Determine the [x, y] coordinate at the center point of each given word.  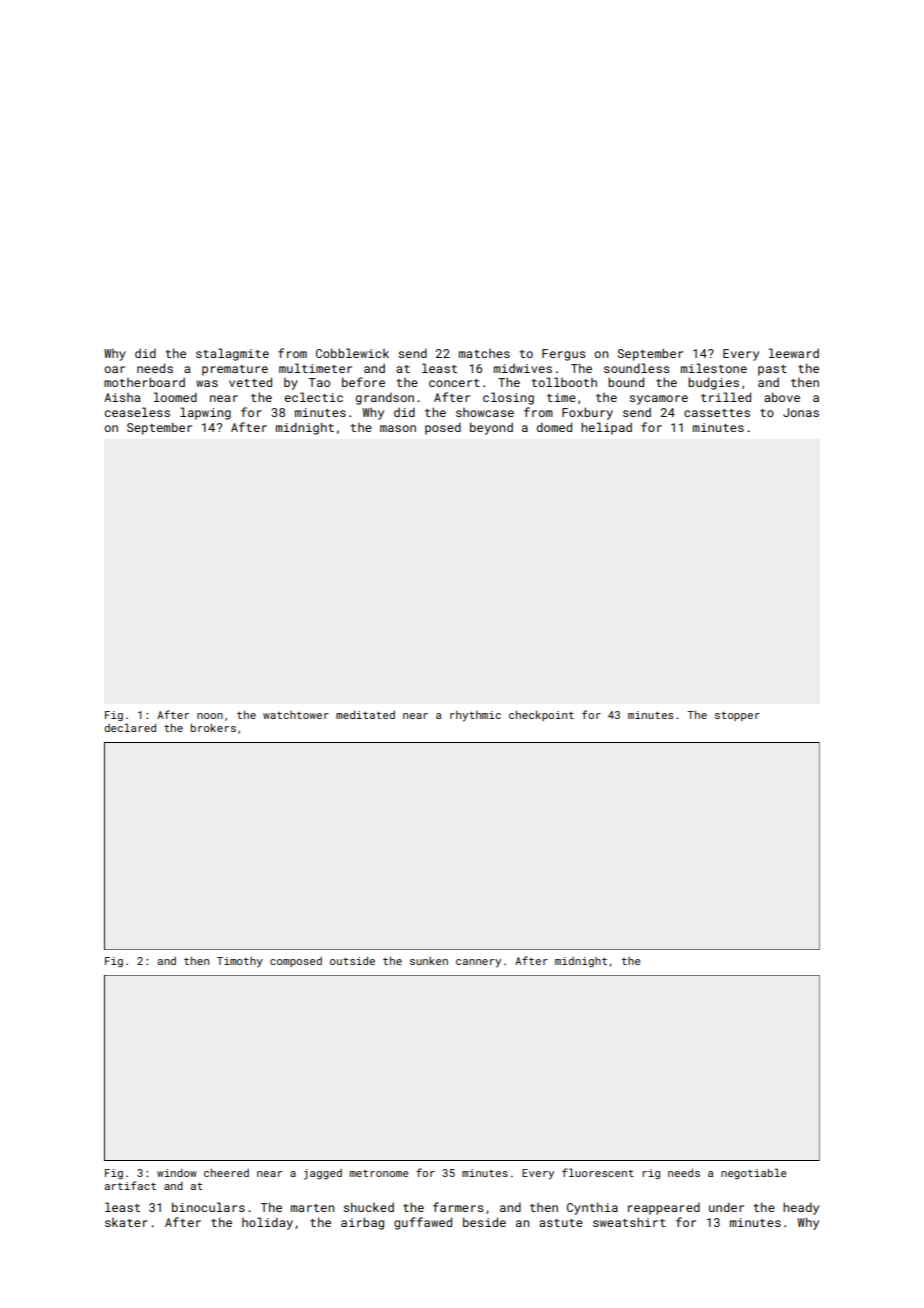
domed [554, 427]
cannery [478, 963]
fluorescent [598, 1172]
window [177, 1173]
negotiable [754, 1174]
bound [626, 382]
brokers [213, 728]
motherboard [144, 382]
